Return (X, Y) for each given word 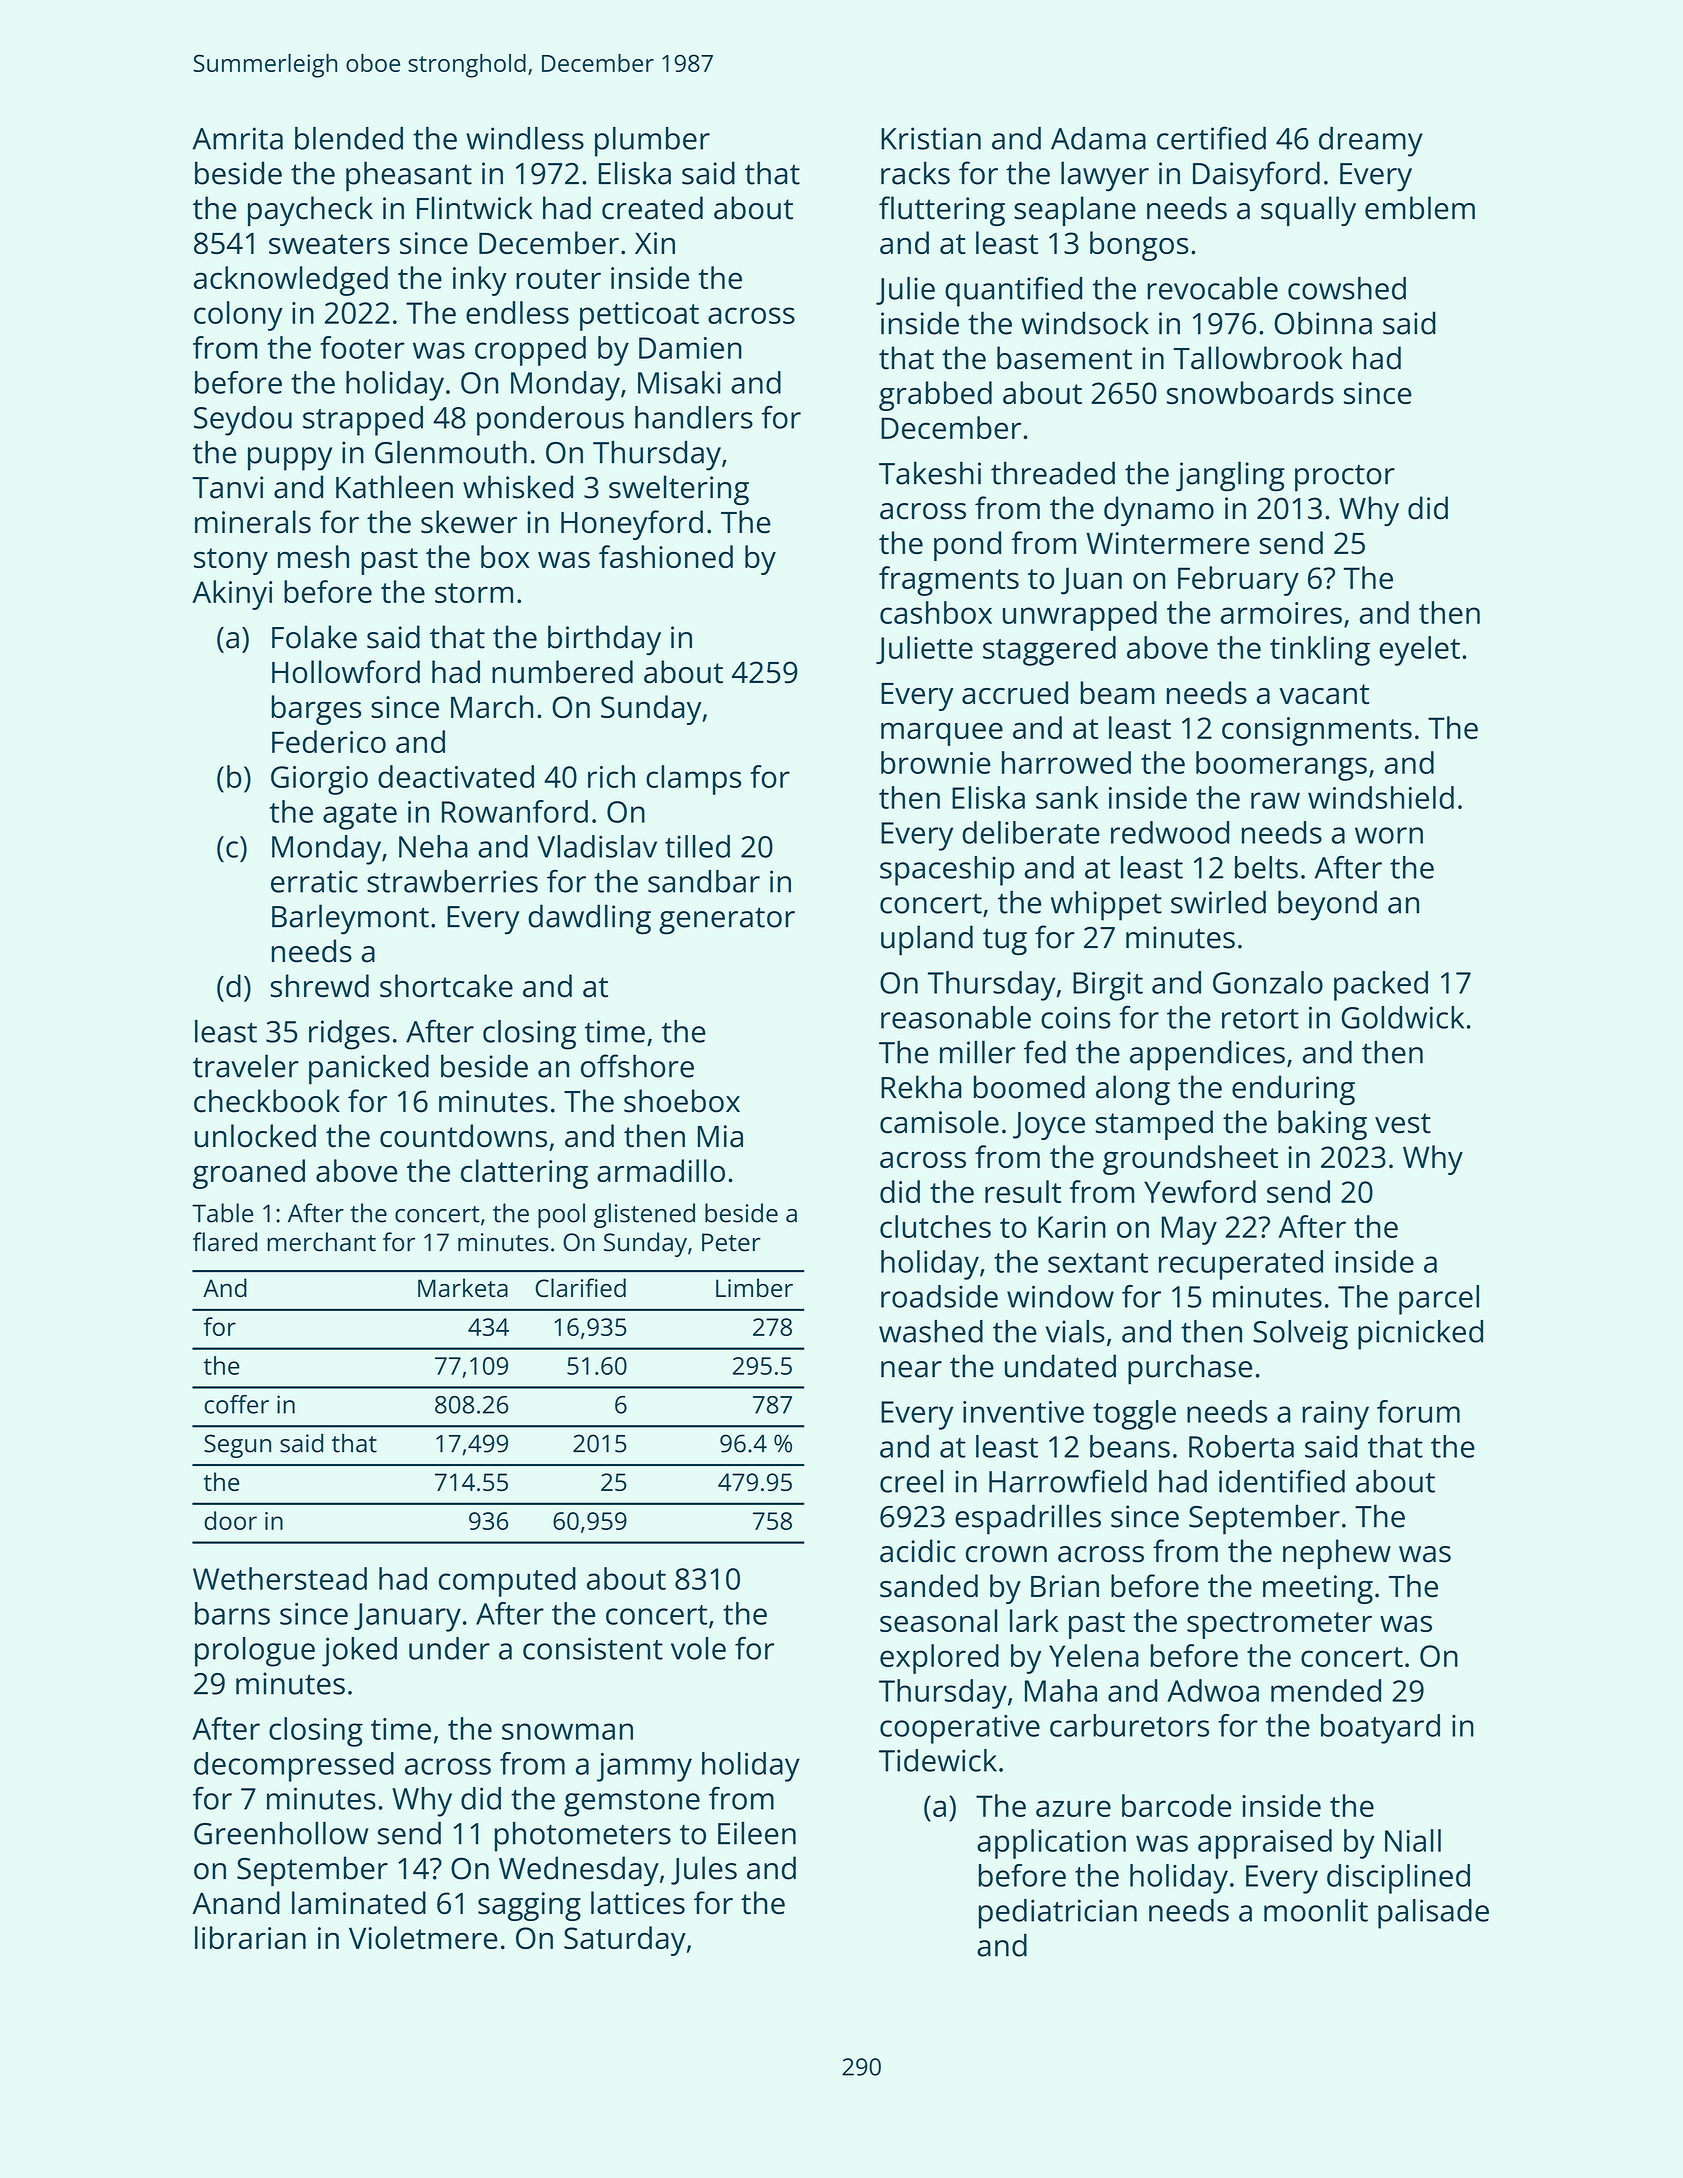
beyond (1327, 905)
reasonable (956, 1017)
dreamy (1371, 142)
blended (349, 138)
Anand (236, 1903)
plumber (652, 142)
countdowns (463, 1136)
